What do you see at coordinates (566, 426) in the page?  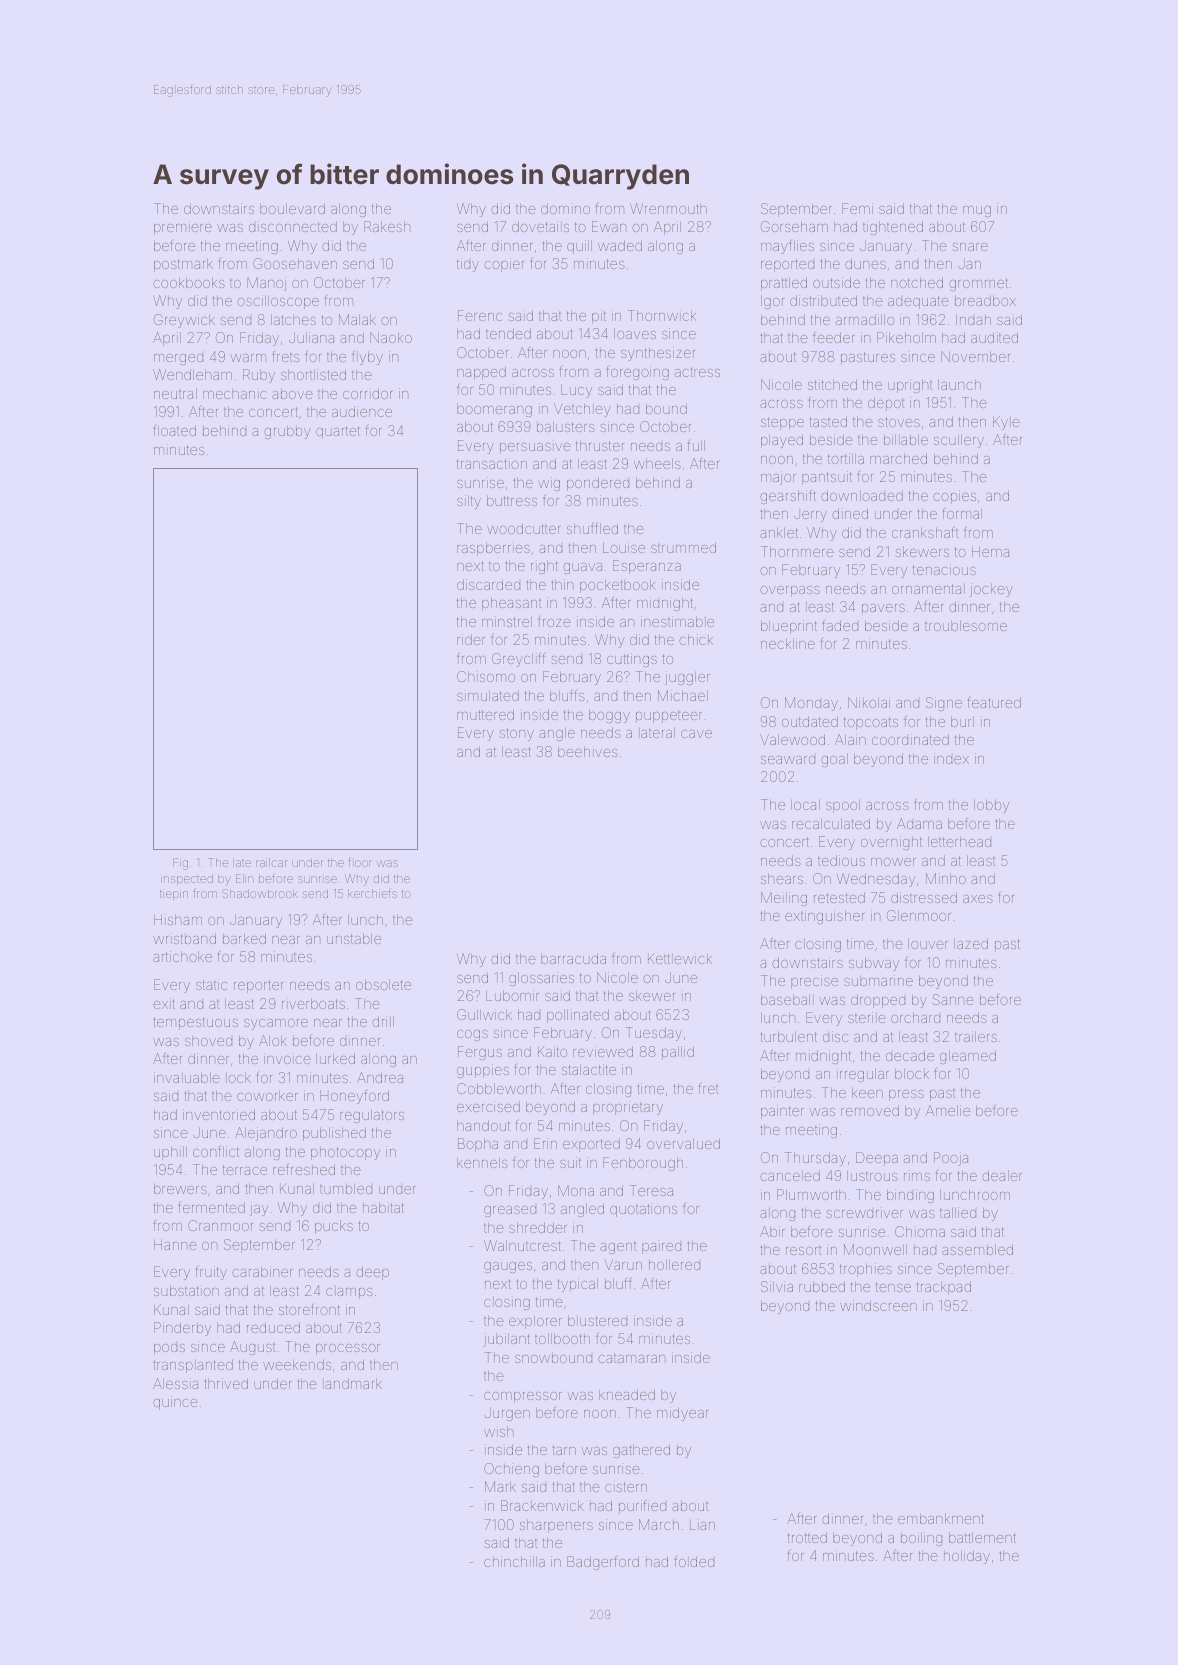 I see `balusters` at bounding box center [566, 426].
